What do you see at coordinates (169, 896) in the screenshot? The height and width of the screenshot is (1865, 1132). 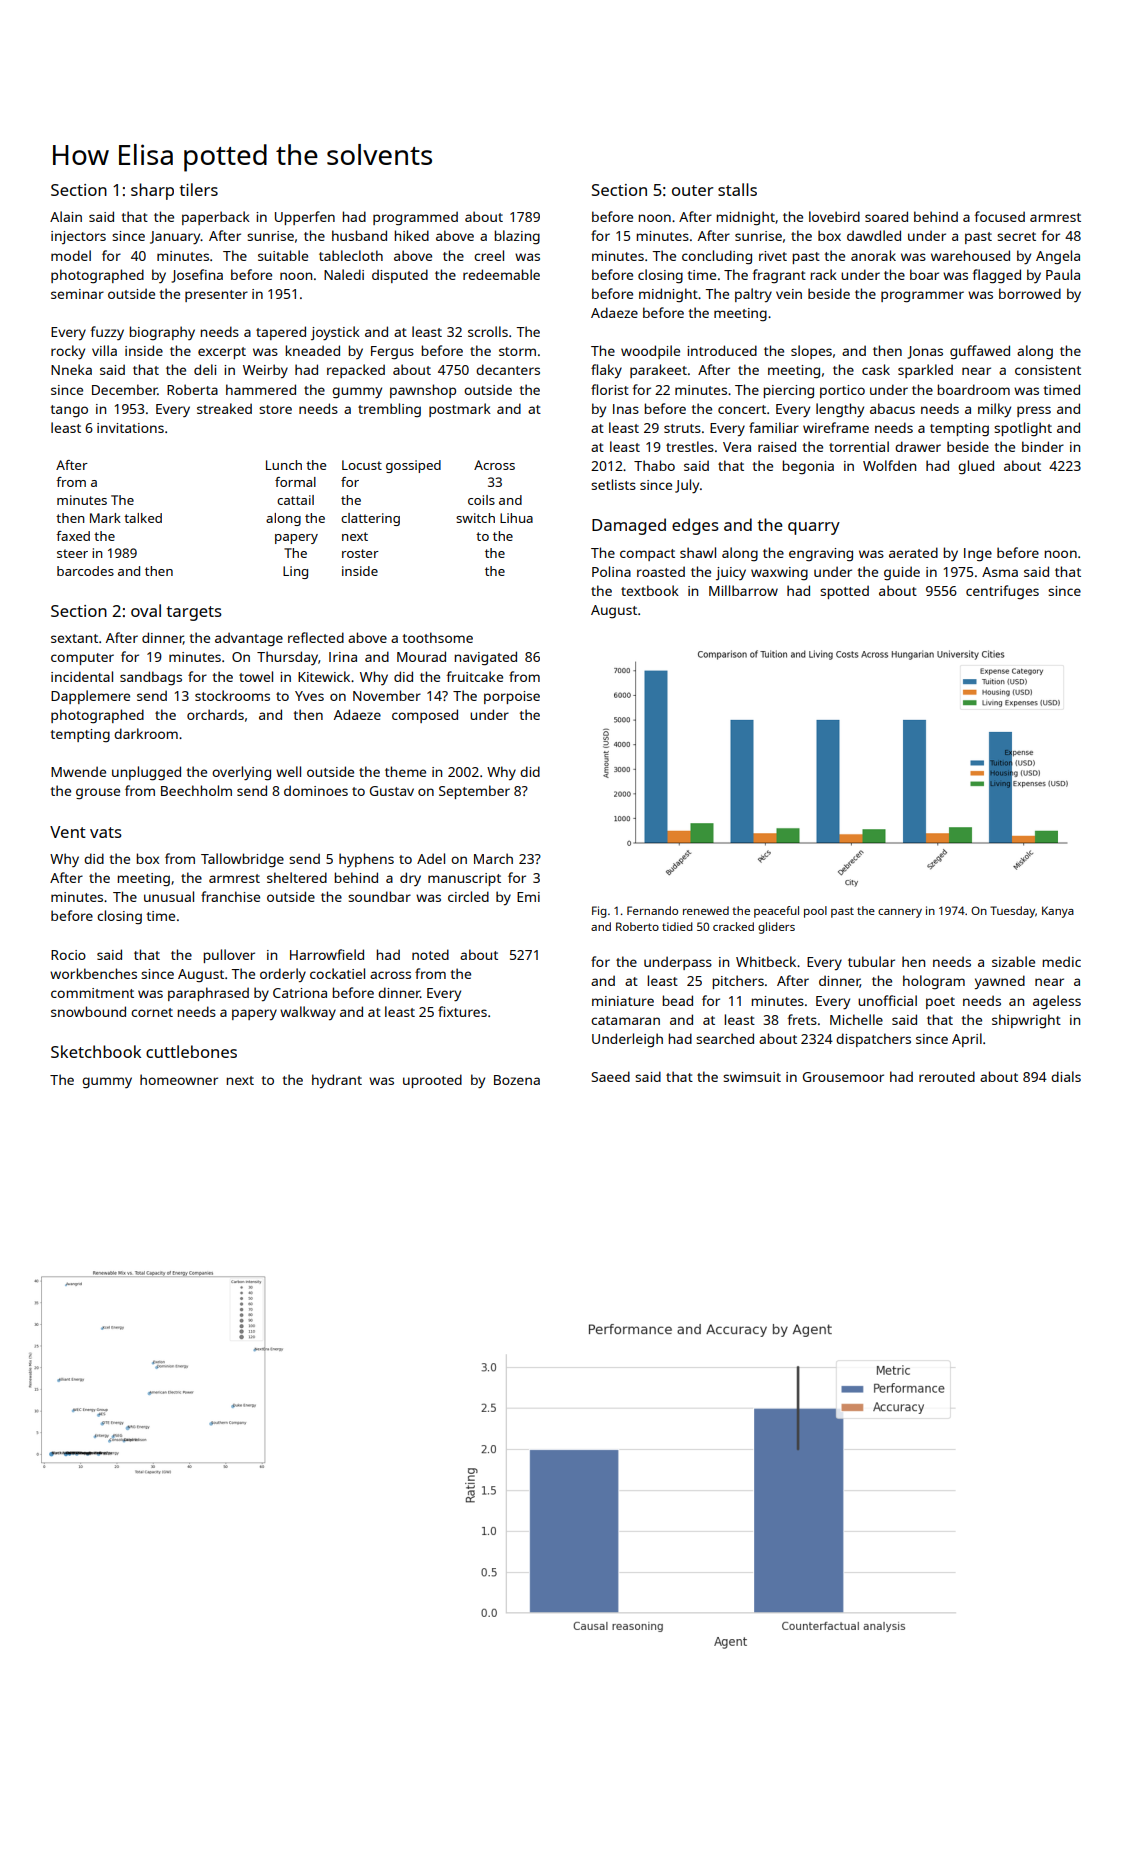 I see `unusual` at bounding box center [169, 896].
